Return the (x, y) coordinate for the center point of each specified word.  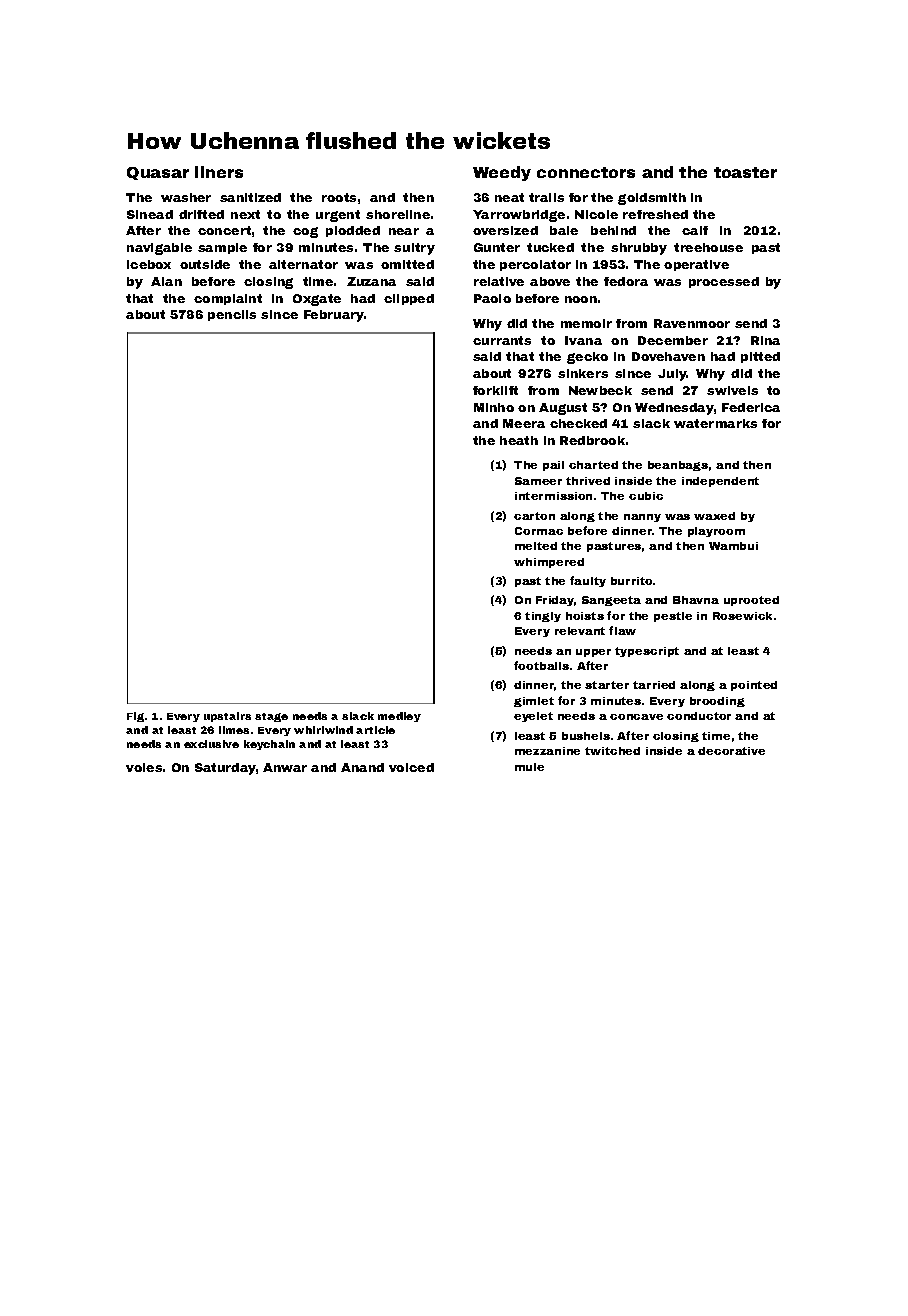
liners (219, 172)
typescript (647, 652)
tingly (543, 617)
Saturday (225, 769)
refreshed (655, 214)
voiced (411, 767)
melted (536, 546)
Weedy (502, 173)
